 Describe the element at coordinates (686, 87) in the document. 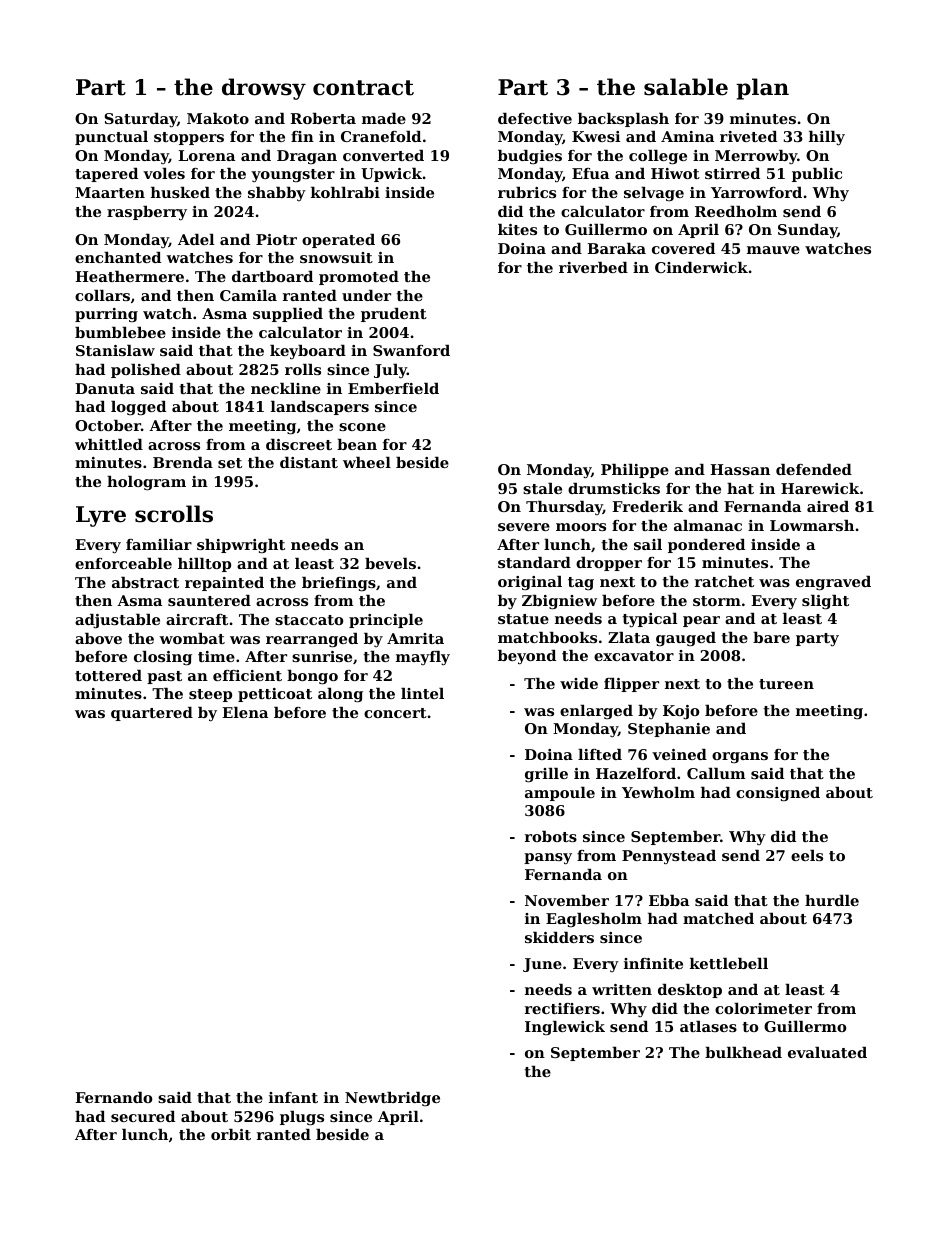

I see `salable` at that location.
